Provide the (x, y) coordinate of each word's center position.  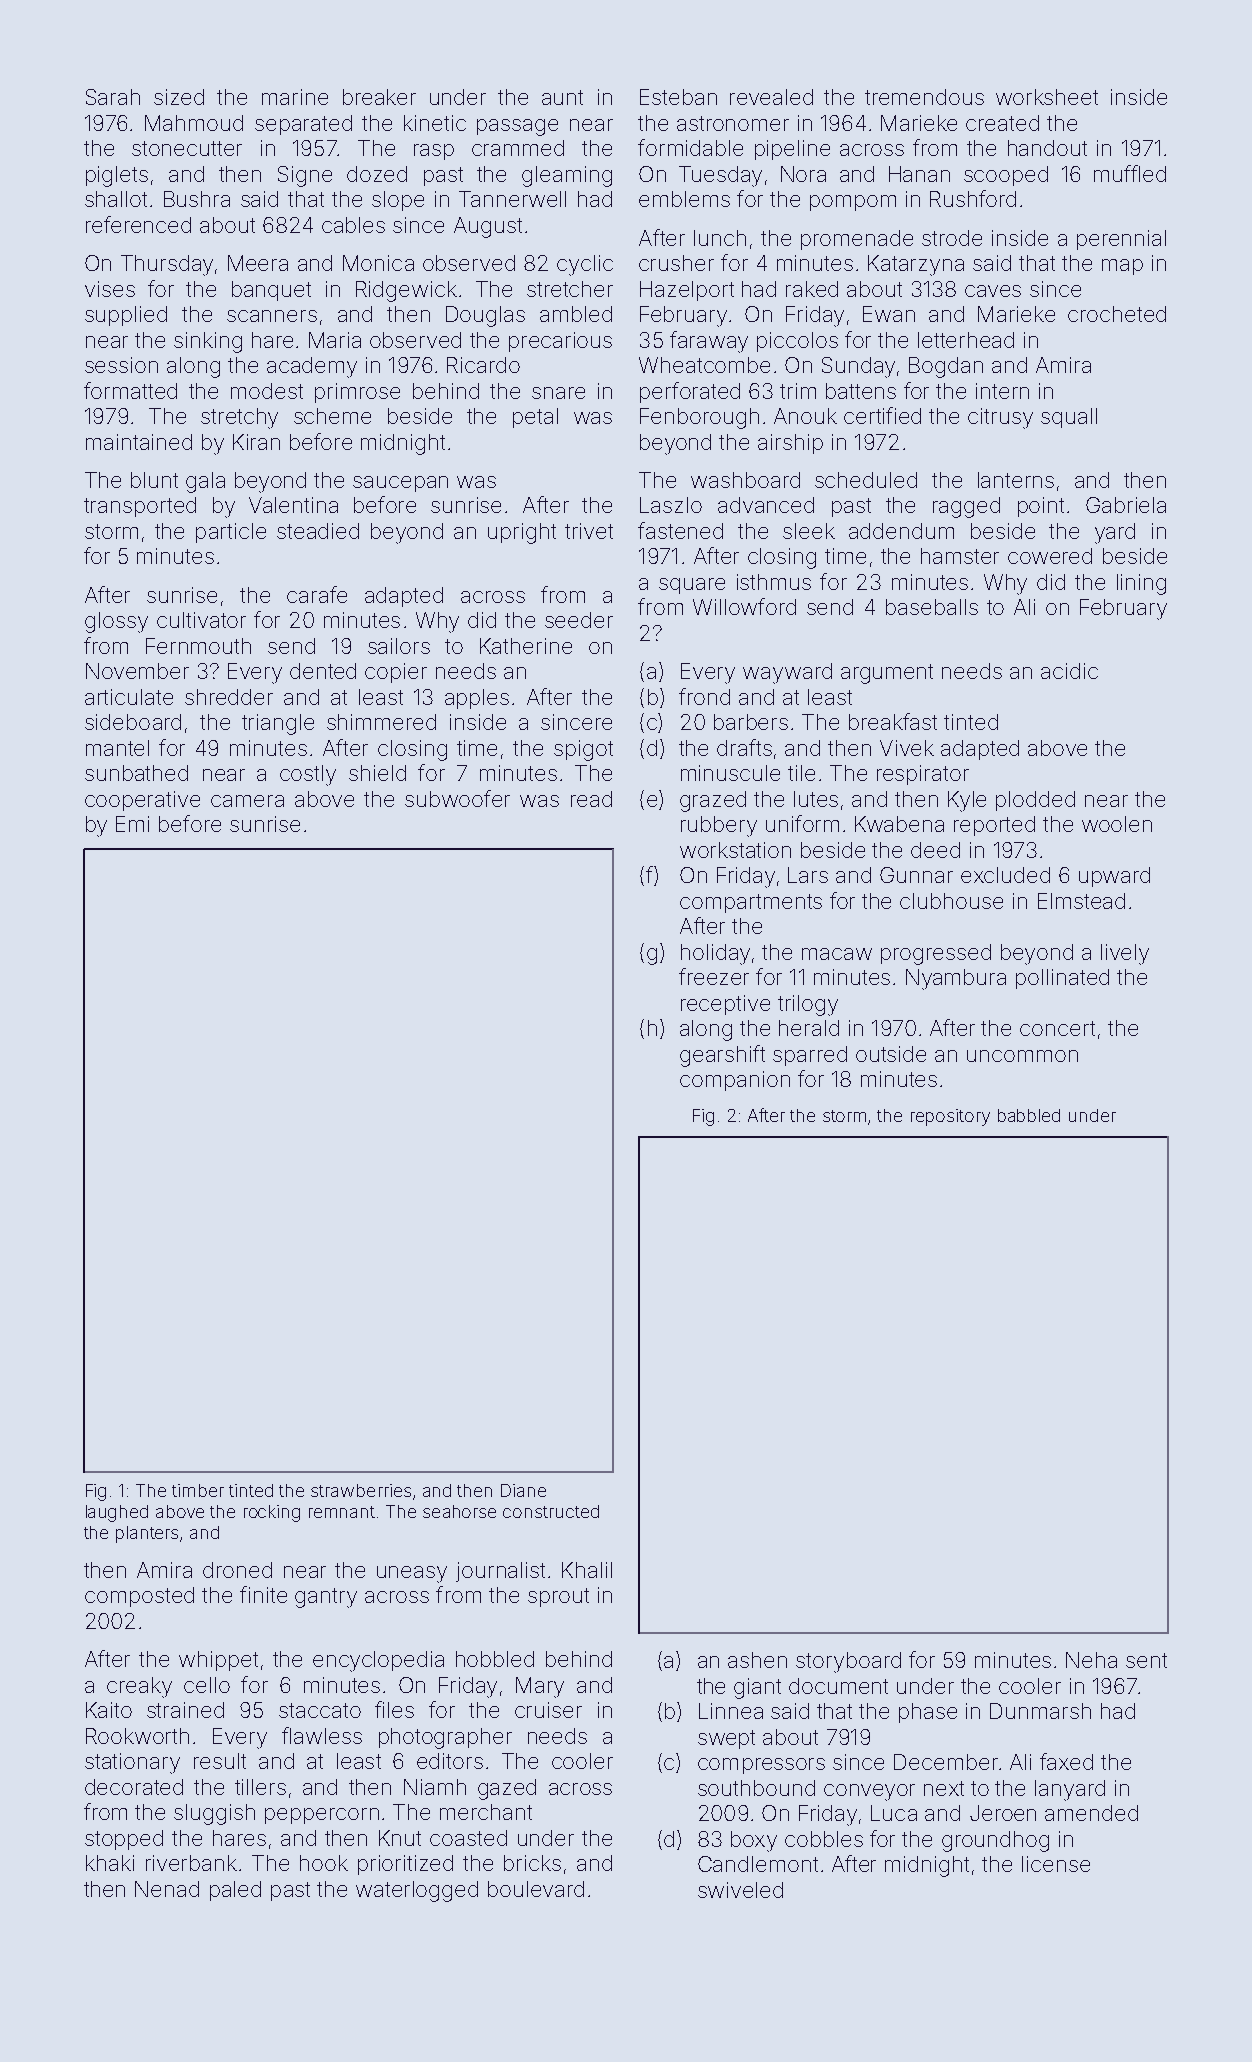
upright (522, 533)
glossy (116, 622)
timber (198, 1490)
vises (110, 289)
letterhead (966, 340)
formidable (690, 147)
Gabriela (1126, 505)
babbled (1029, 1115)
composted (139, 1597)
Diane (523, 1490)
